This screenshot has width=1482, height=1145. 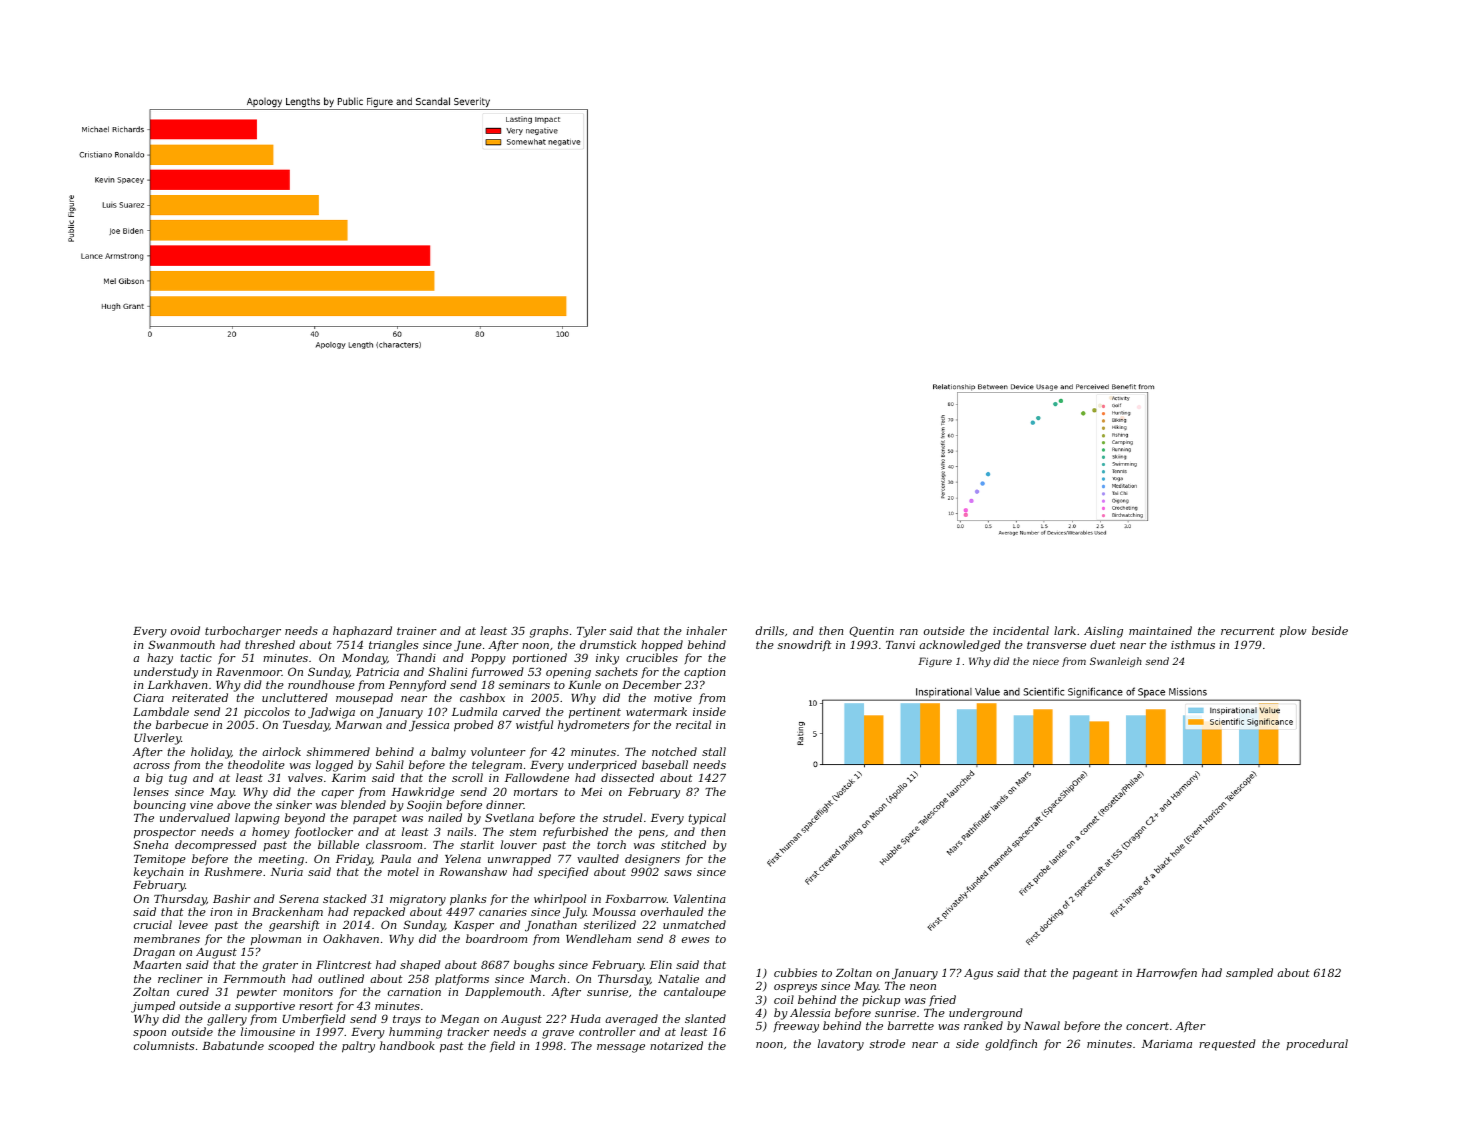 What do you see at coordinates (268, 1031) in the screenshot?
I see `limousine` at bounding box center [268, 1031].
